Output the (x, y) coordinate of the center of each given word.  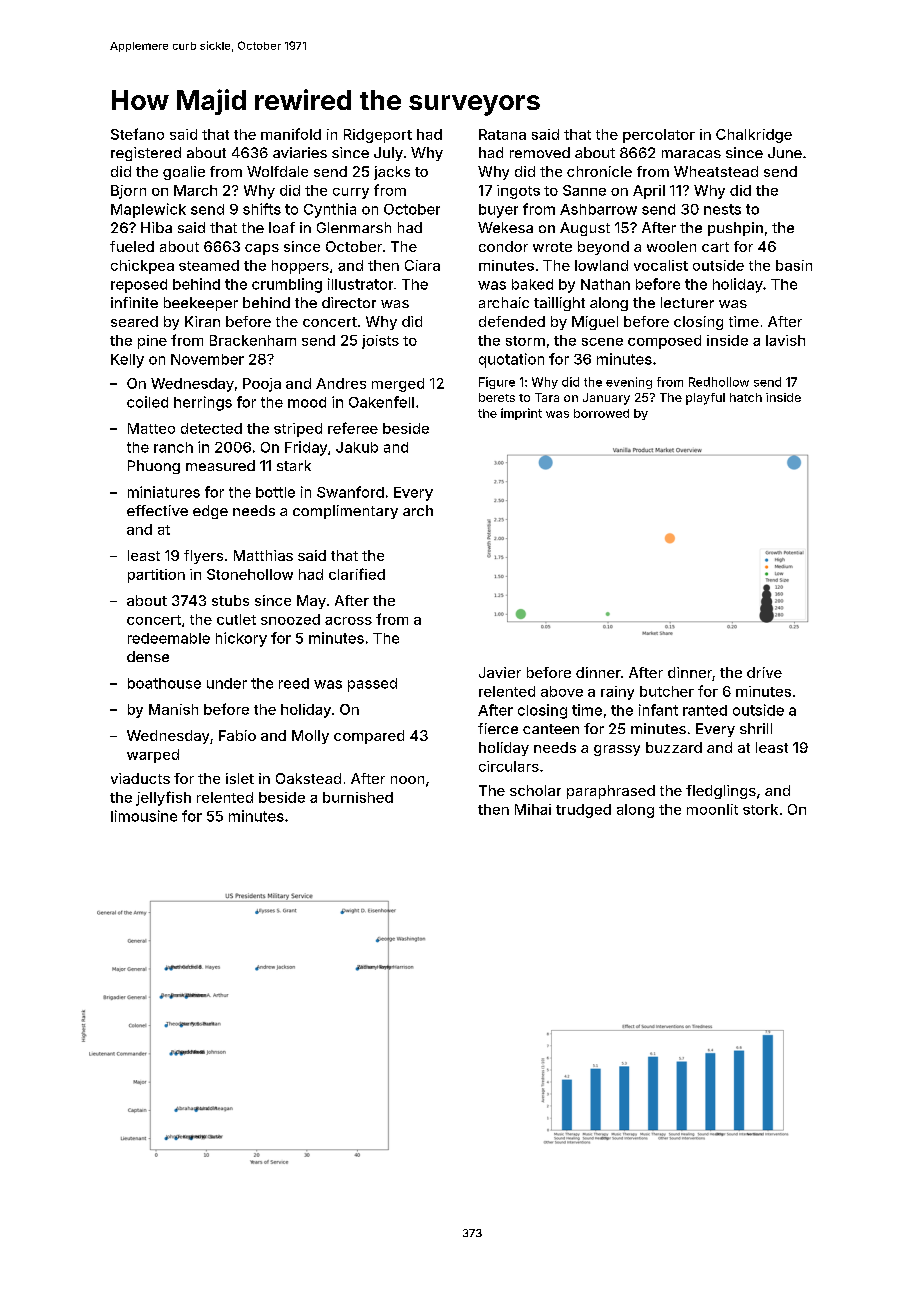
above (562, 691)
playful (705, 399)
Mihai (533, 809)
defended (512, 321)
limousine (144, 816)
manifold (291, 134)
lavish (785, 340)
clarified (357, 574)
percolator (659, 136)
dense (148, 656)
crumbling (287, 285)
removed (540, 152)
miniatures (164, 492)
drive (764, 672)
